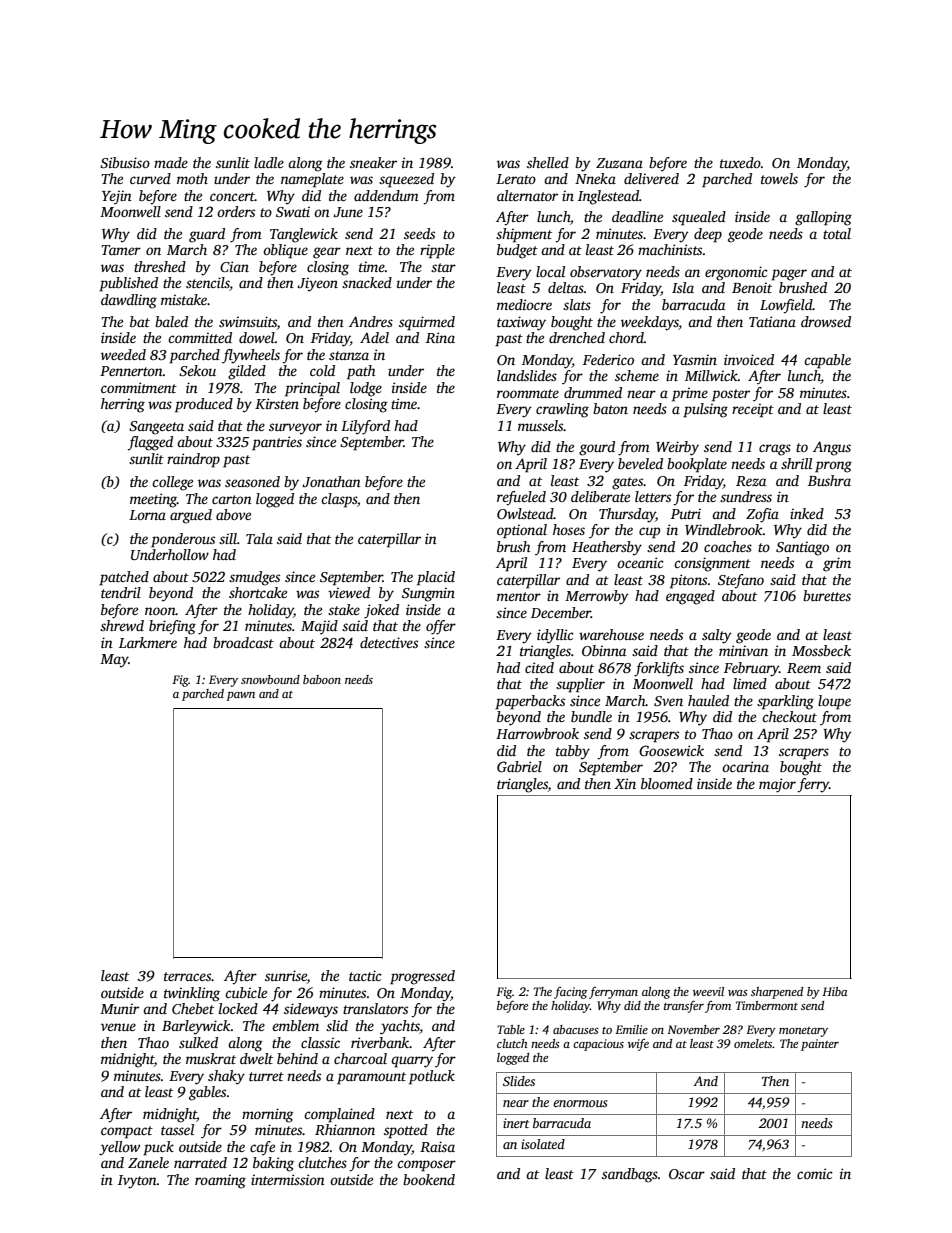 Image resolution: width=952 pixels, height=1233 pixels. What do you see at coordinates (695, 359) in the screenshot?
I see `Yasmin` at bounding box center [695, 359].
